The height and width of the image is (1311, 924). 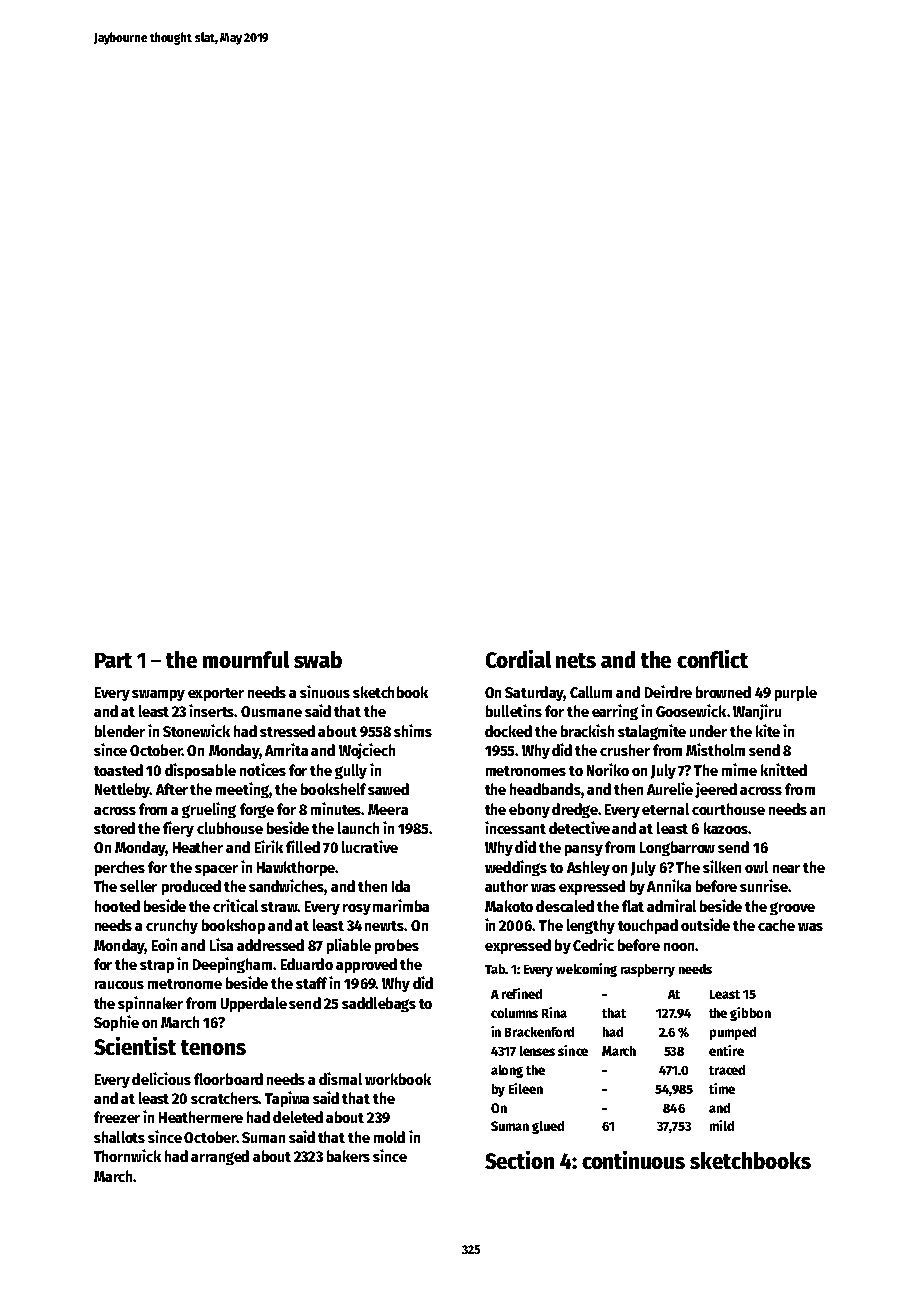 I want to click on Thornwick, so click(x=127, y=1155).
